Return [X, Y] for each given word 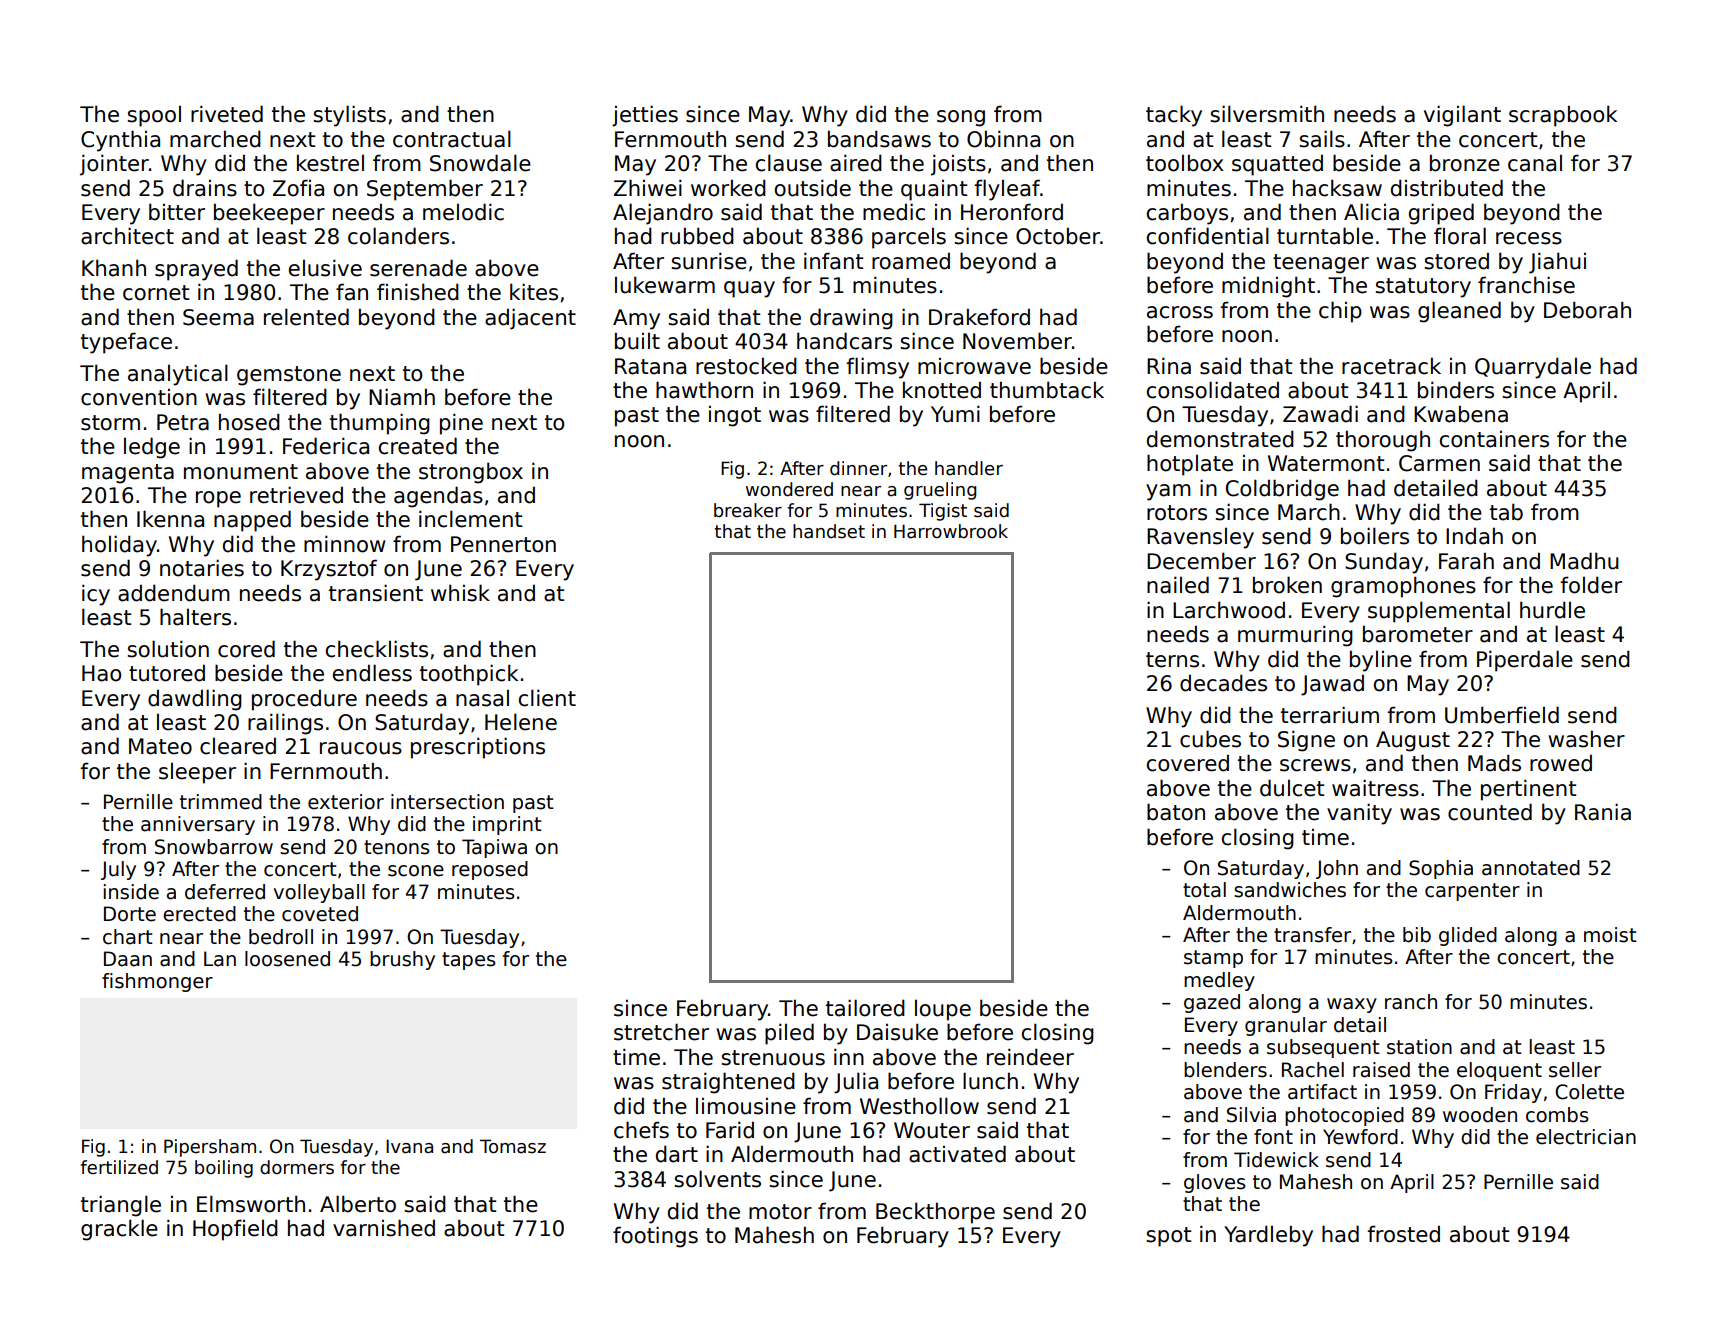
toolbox [1185, 163]
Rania [1603, 812]
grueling [940, 491]
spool [154, 116]
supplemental [1439, 612]
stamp [1213, 959]
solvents [717, 1179]
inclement [470, 519]
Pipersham [210, 1148]
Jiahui [1557, 263]
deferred [225, 892]
